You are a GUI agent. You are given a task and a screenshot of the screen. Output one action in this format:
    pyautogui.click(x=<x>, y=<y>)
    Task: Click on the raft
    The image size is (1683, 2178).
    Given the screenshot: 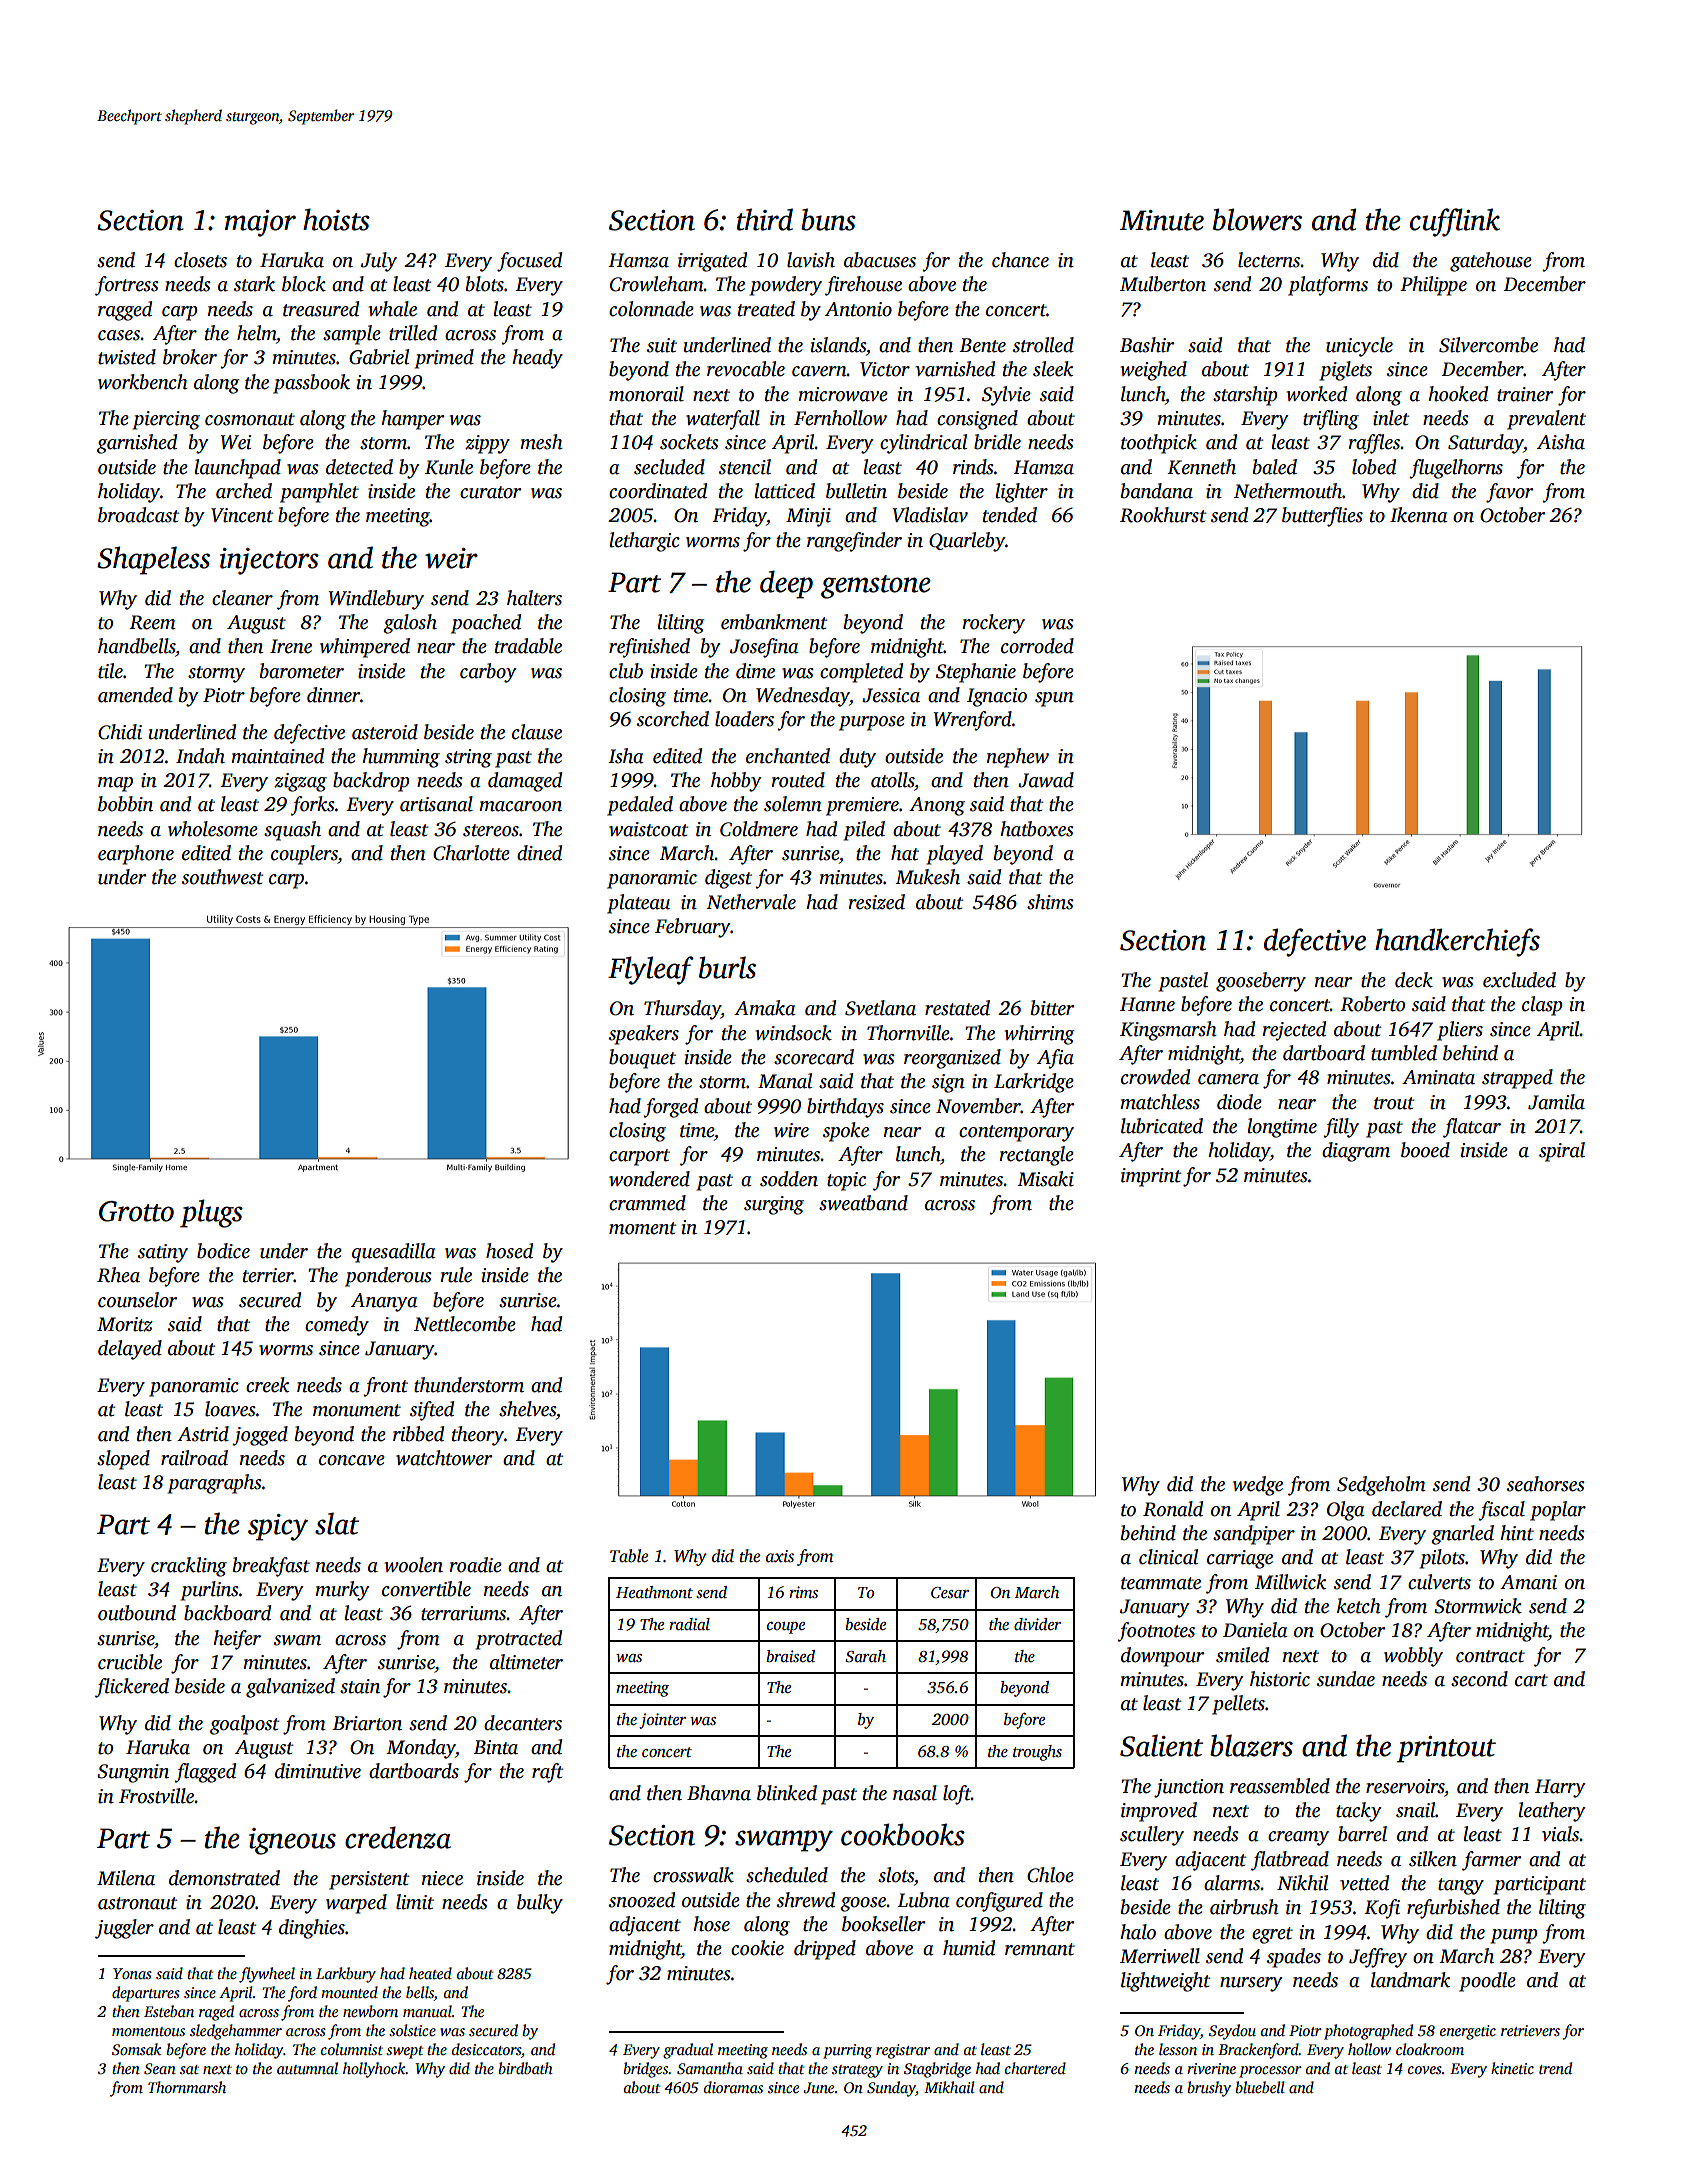 What is the action you would take?
    pyautogui.click(x=547, y=1773)
